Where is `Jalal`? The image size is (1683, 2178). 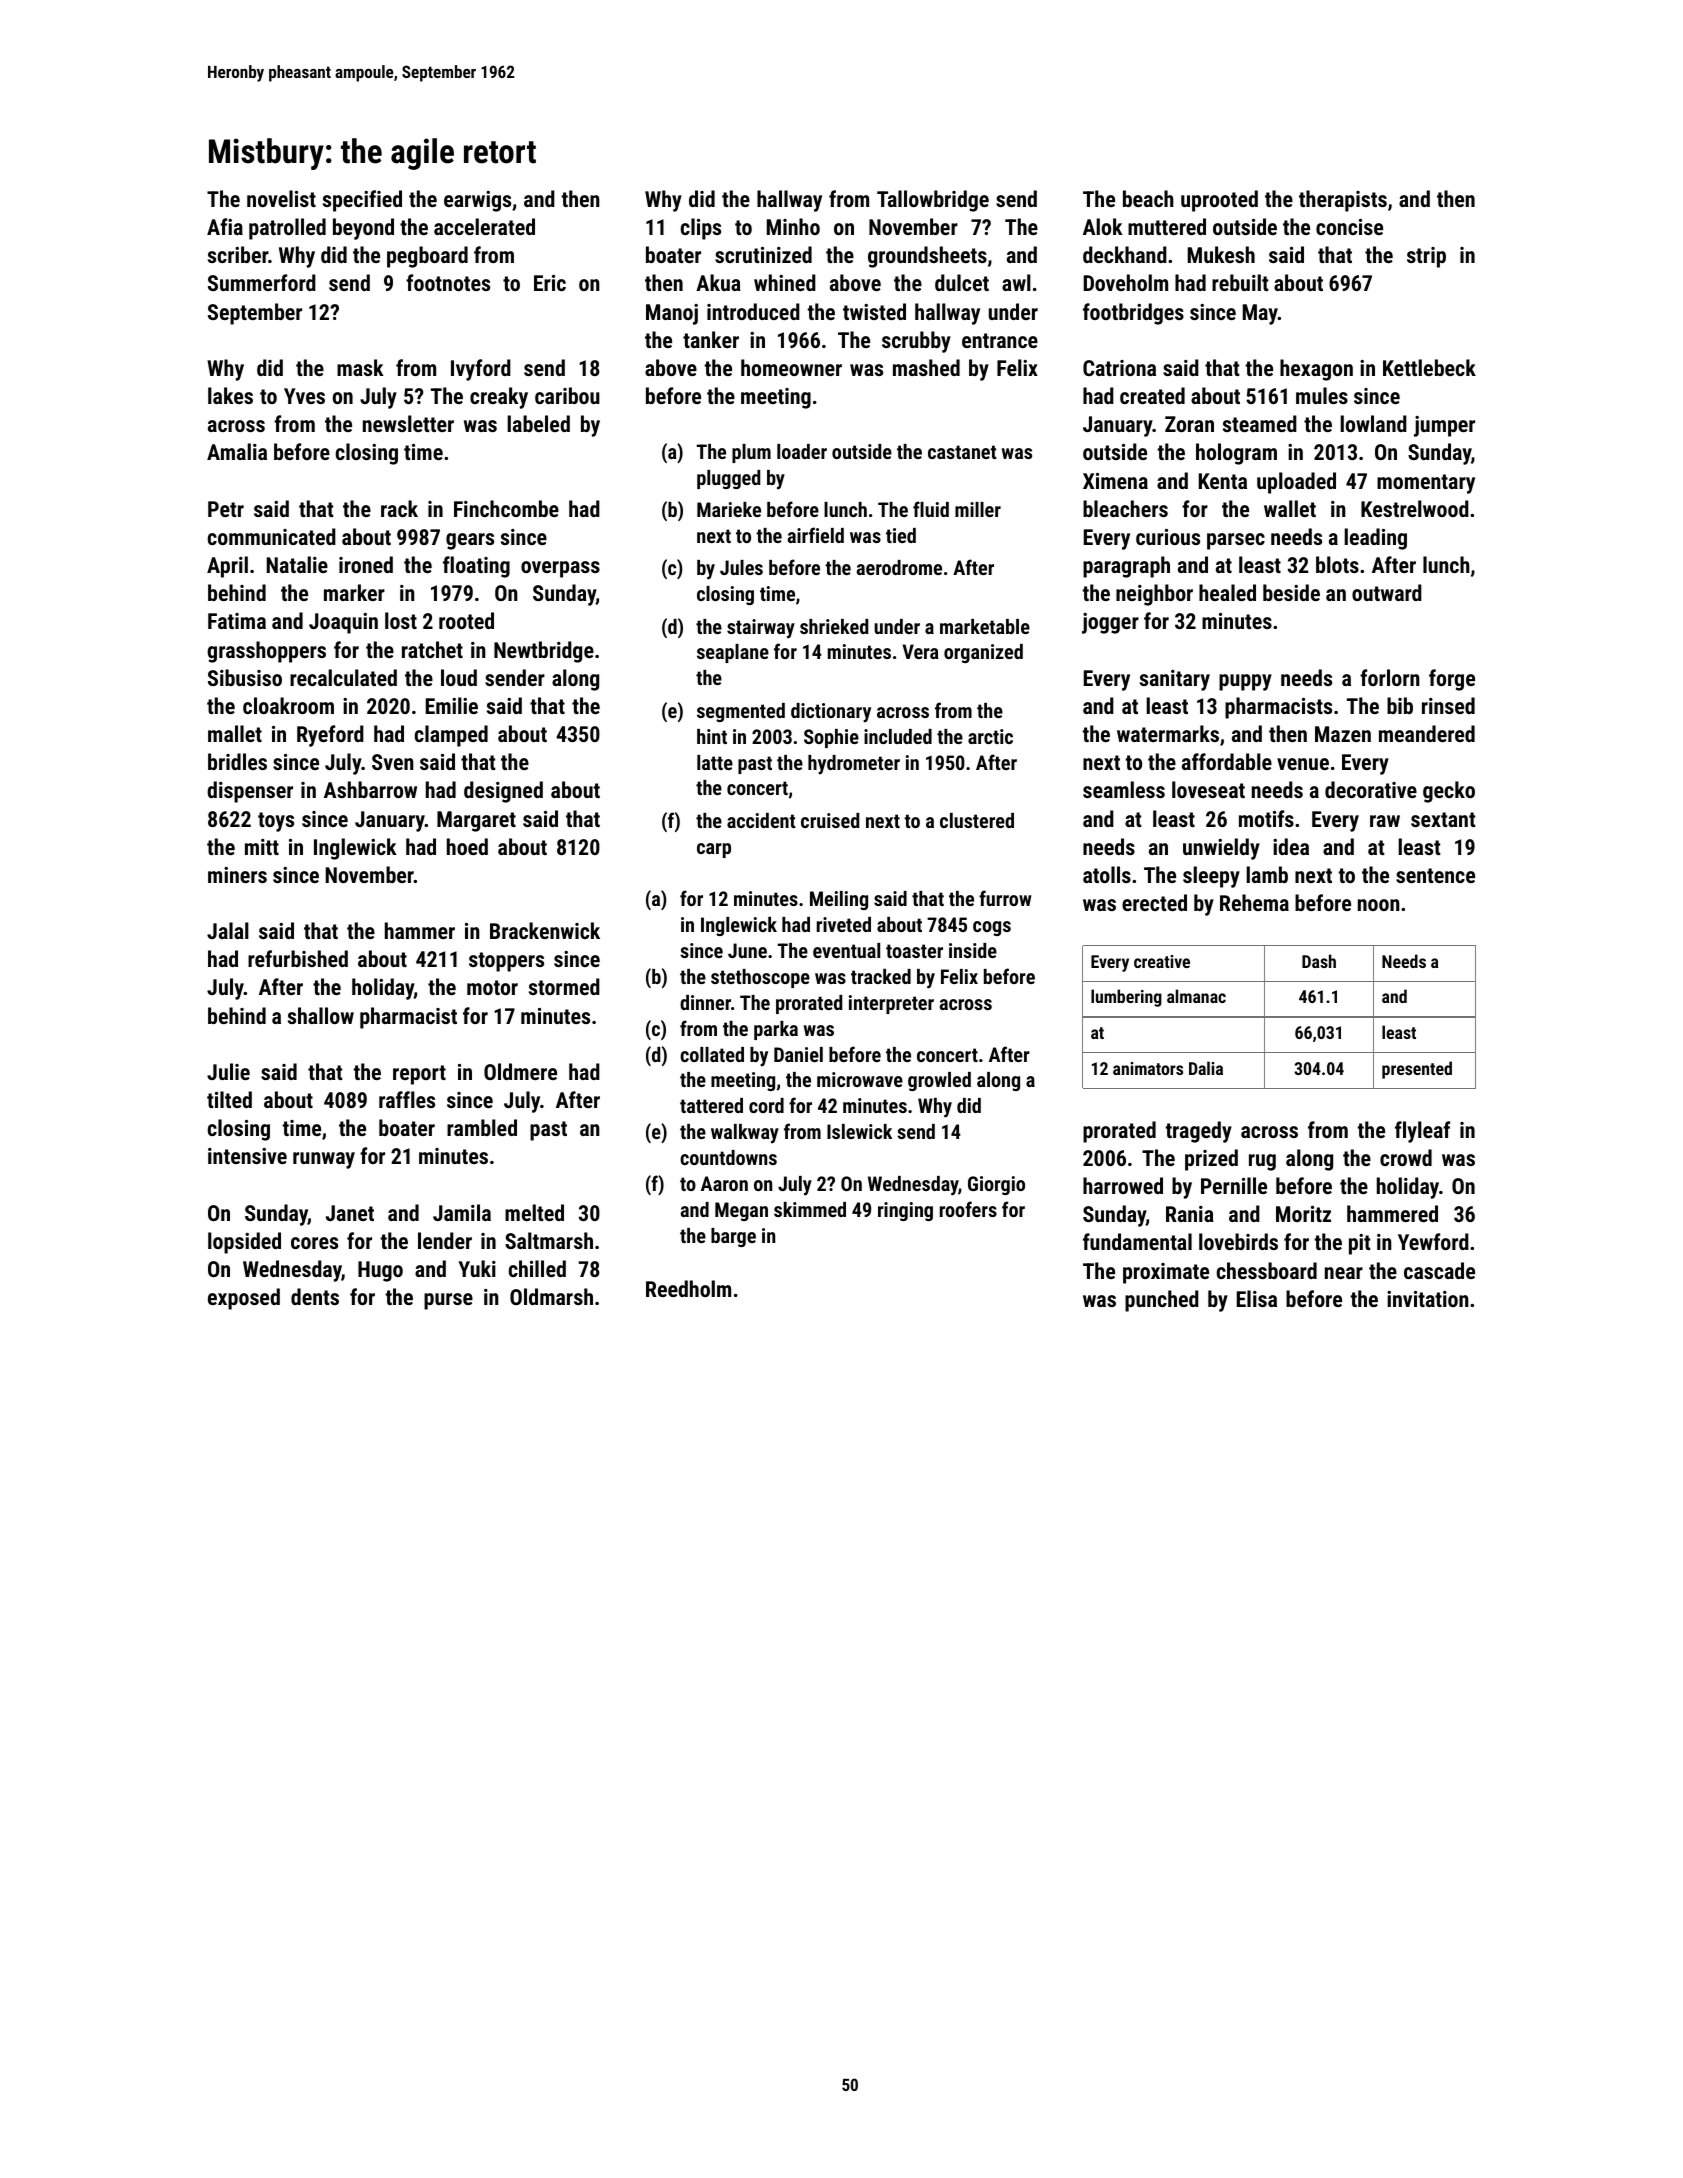 Jalal is located at coordinates (228, 930).
